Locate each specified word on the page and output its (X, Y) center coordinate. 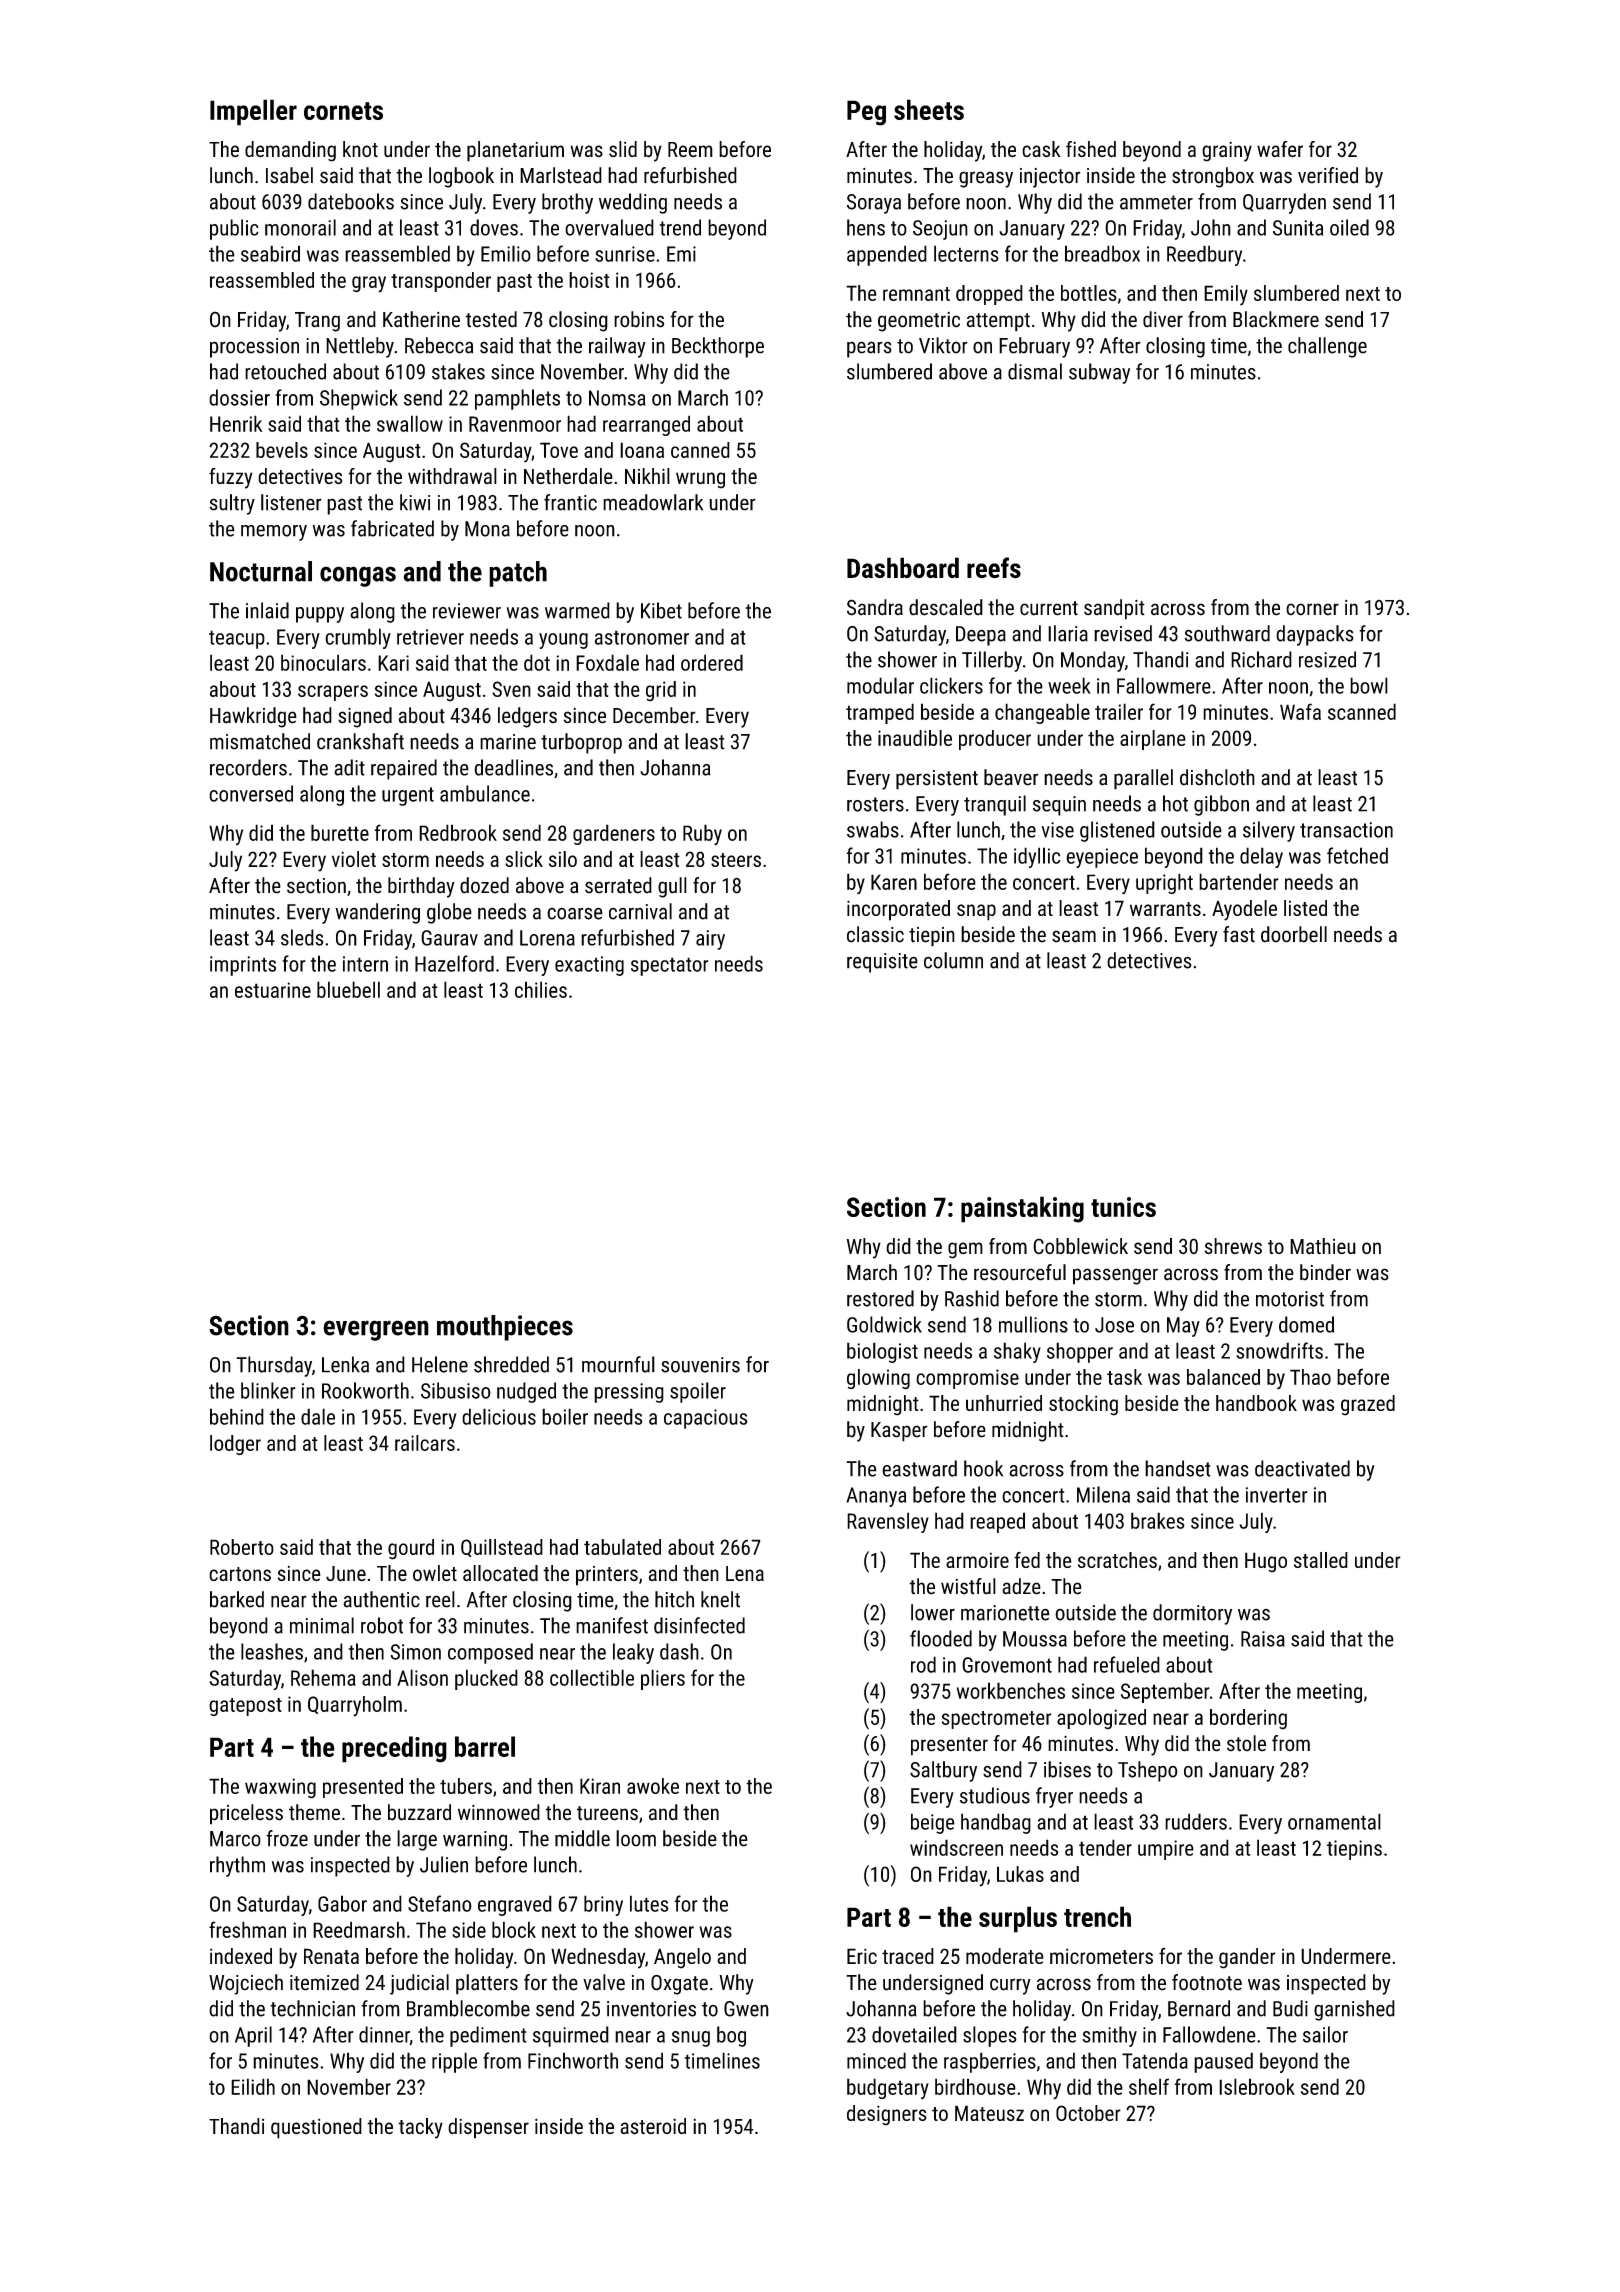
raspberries (990, 2062)
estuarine (273, 990)
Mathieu (1323, 1246)
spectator (670, 966)
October (1088, 2113)
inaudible (915, 738)
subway (1099, 373)
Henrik (236, 423)
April (253, 2036)
